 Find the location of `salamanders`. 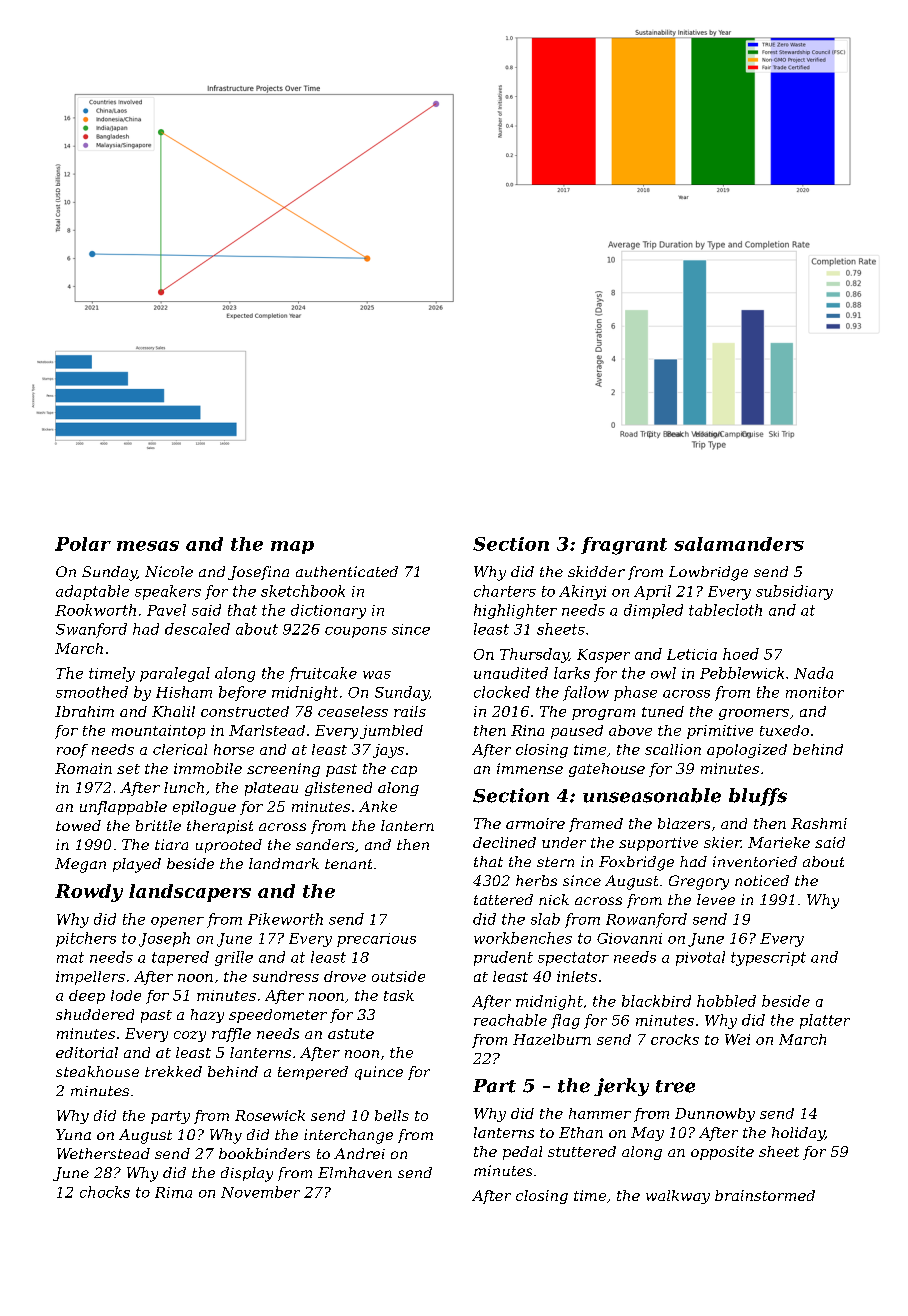

salamanders is located at coordinates (739, 544).
